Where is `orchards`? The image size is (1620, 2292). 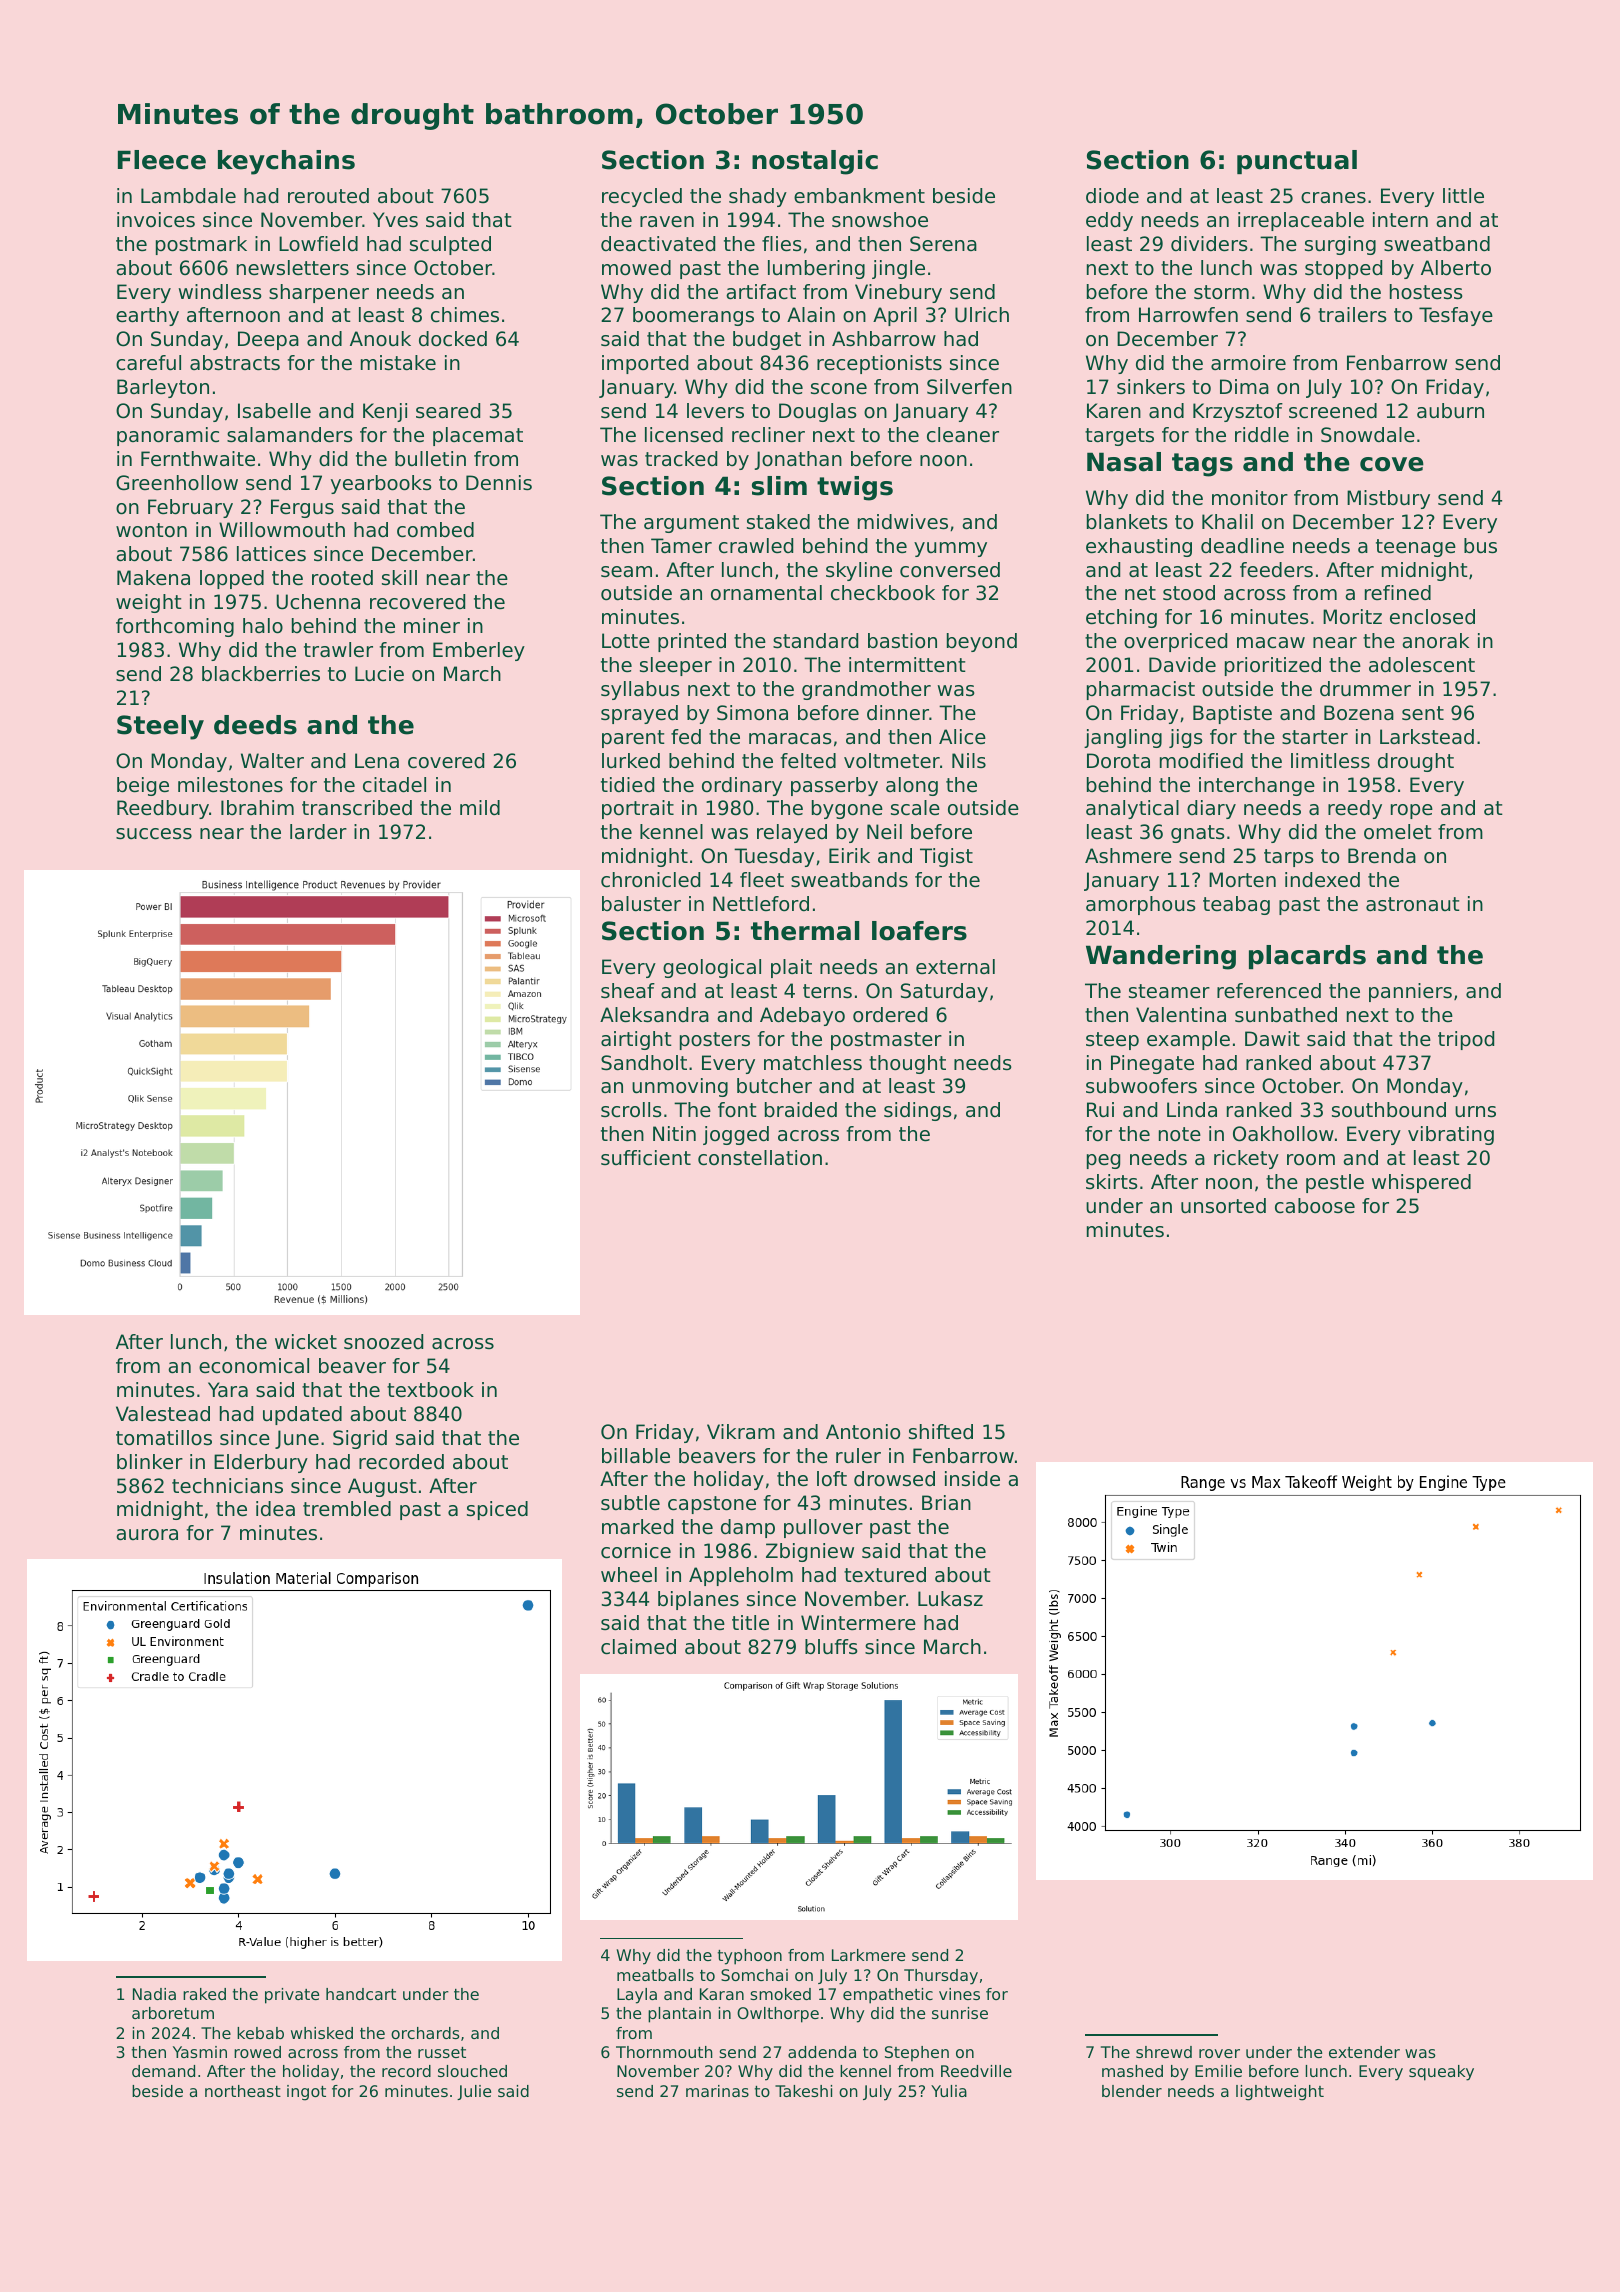
orchards is located at coordinates (425, 2033).
